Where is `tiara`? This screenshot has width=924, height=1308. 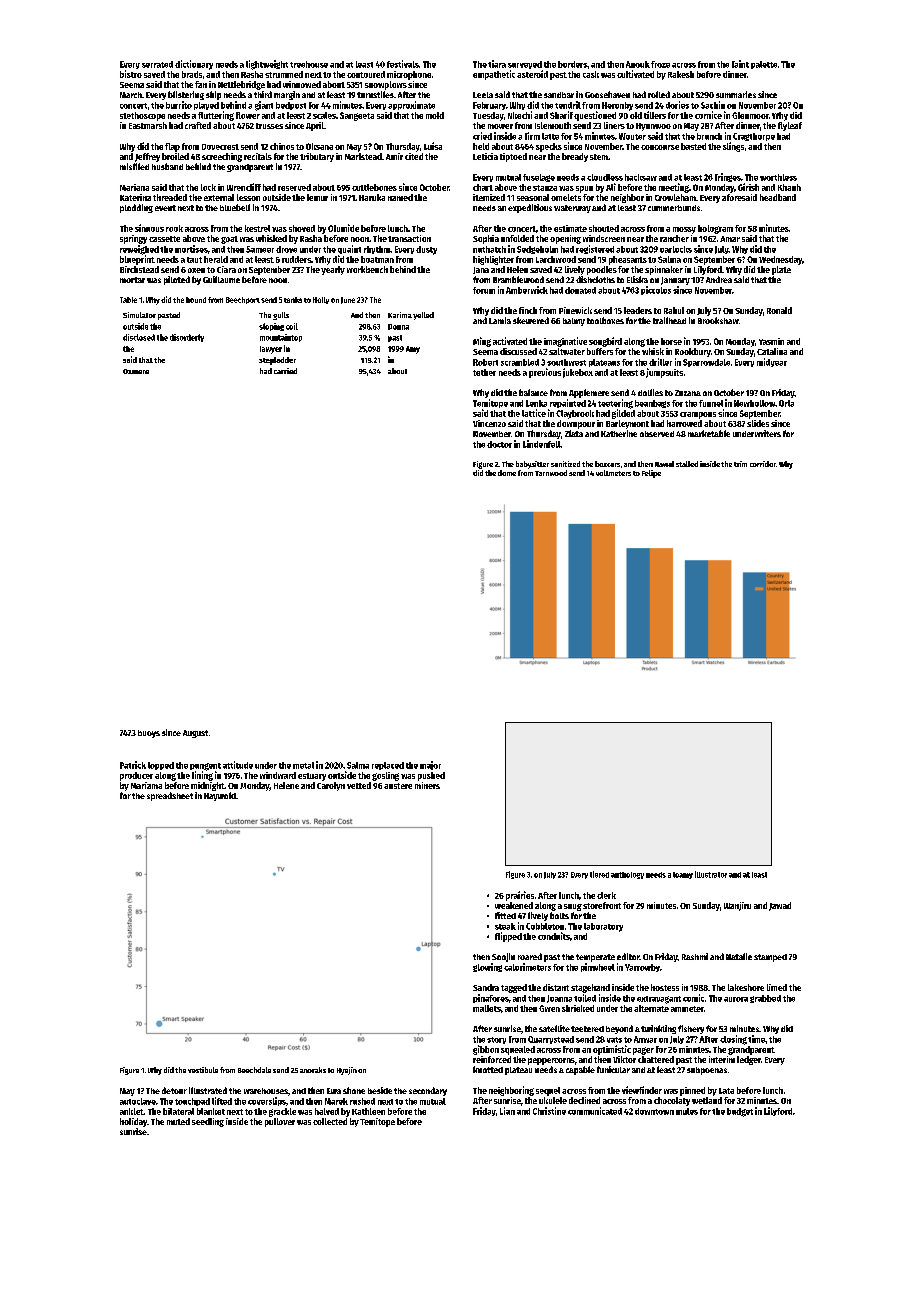
tiara is located at coordinates (497, 64).
